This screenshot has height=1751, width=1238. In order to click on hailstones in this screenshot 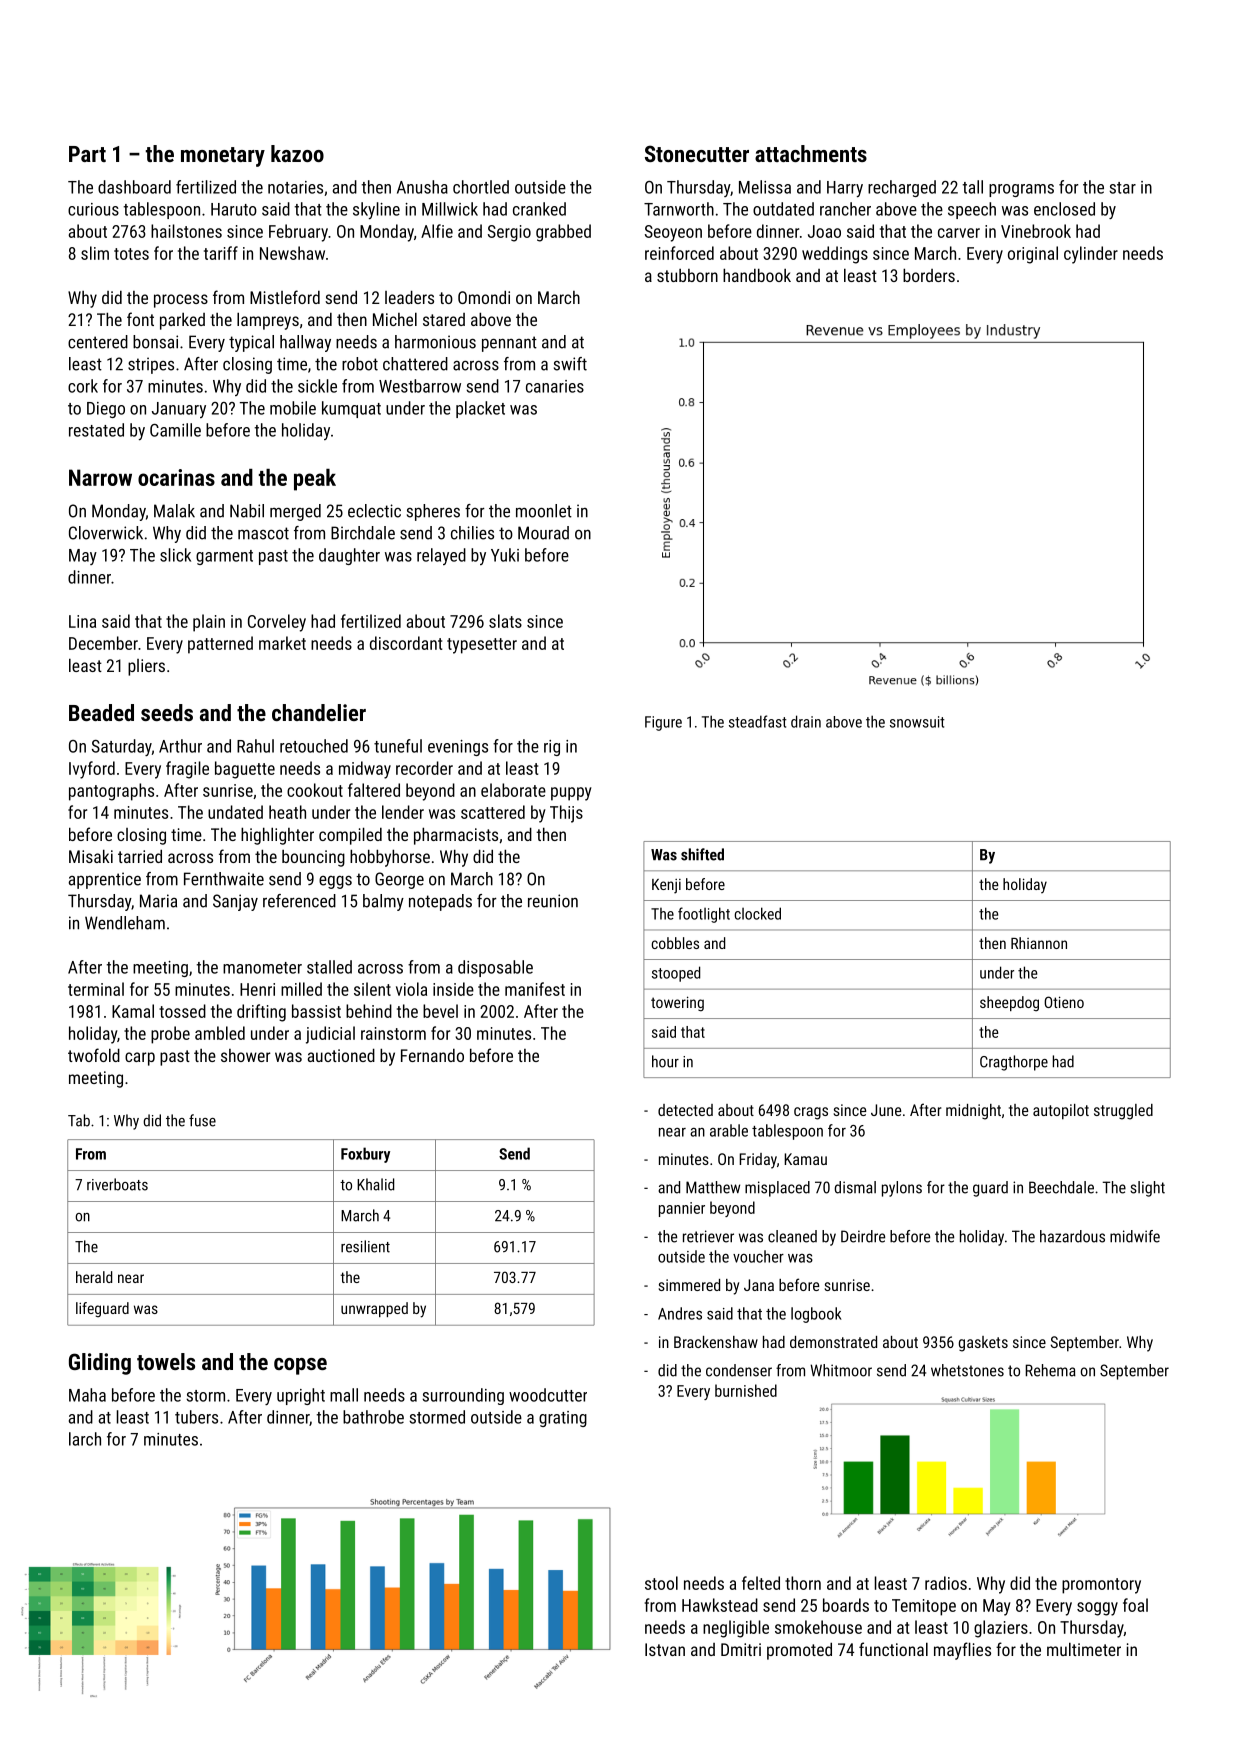, I will do `click(186, 231)`.
